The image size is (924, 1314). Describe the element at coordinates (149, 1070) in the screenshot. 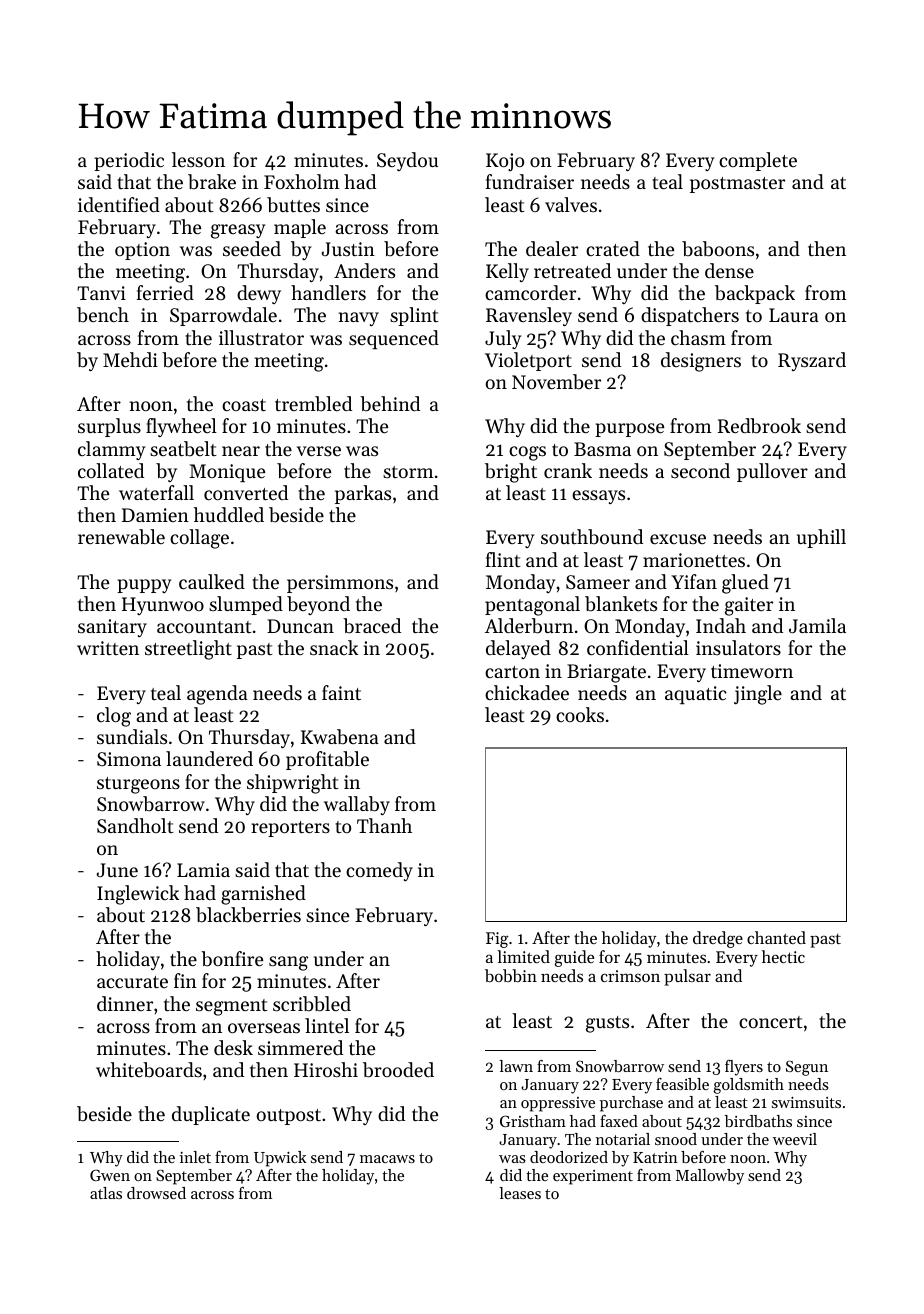

I see `whiteboards` at that location.
